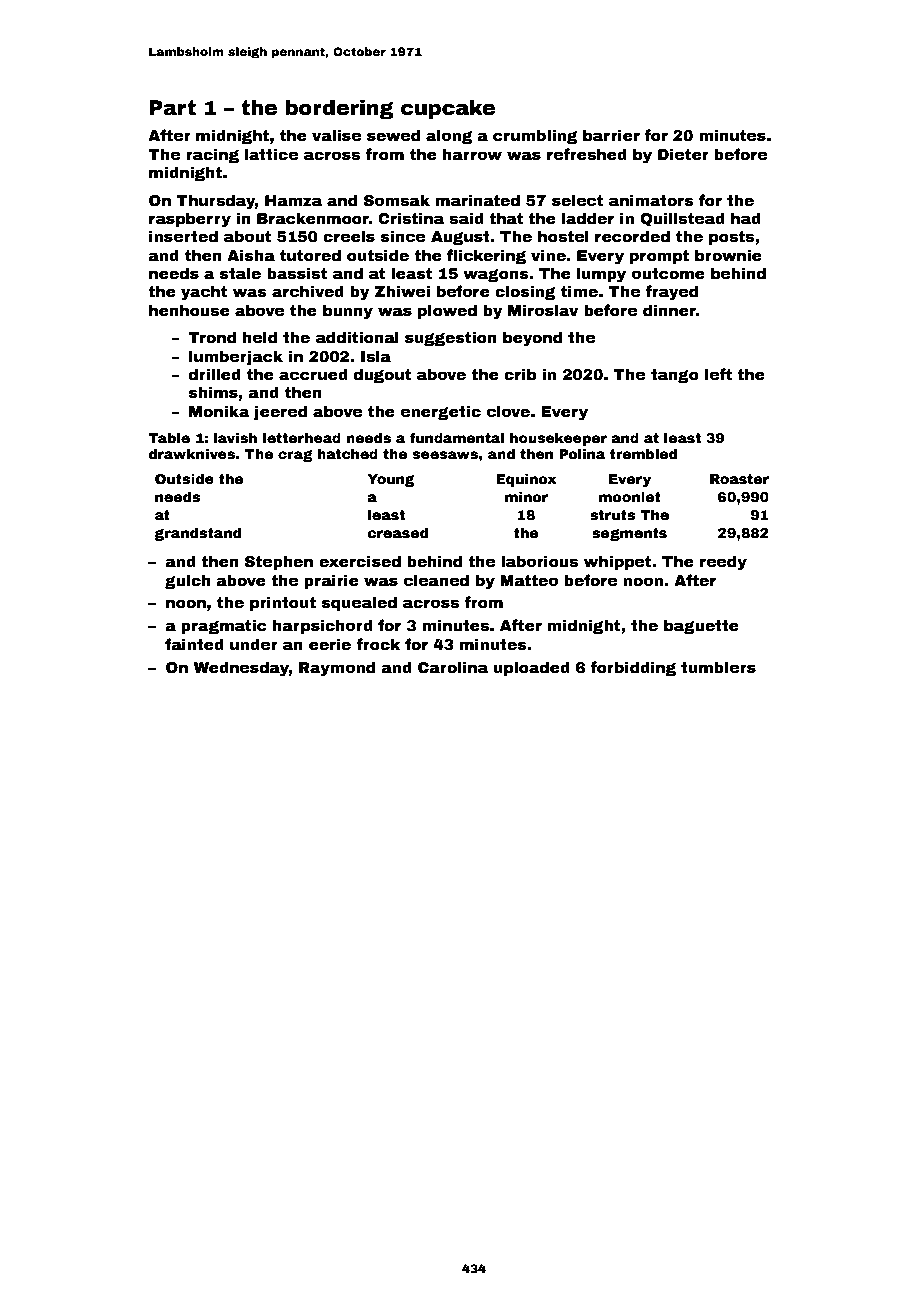 This document has height=1311, width=924. What do you see at coordinates (718, 374) in the document?
I see `left` at bounding box center [718, 374].
